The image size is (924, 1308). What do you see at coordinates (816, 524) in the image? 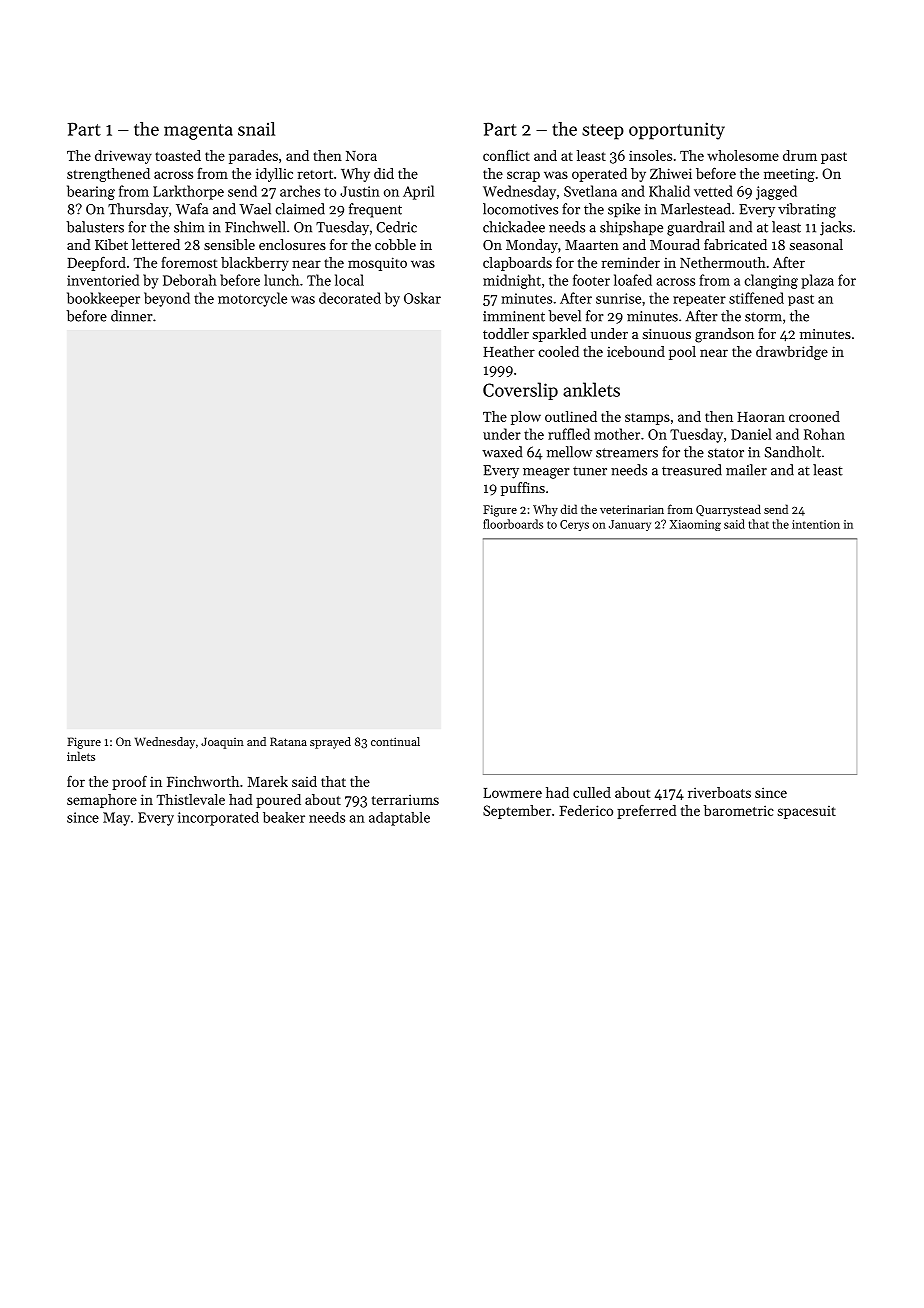
I see `intention` at bounding box center [816, 524].
